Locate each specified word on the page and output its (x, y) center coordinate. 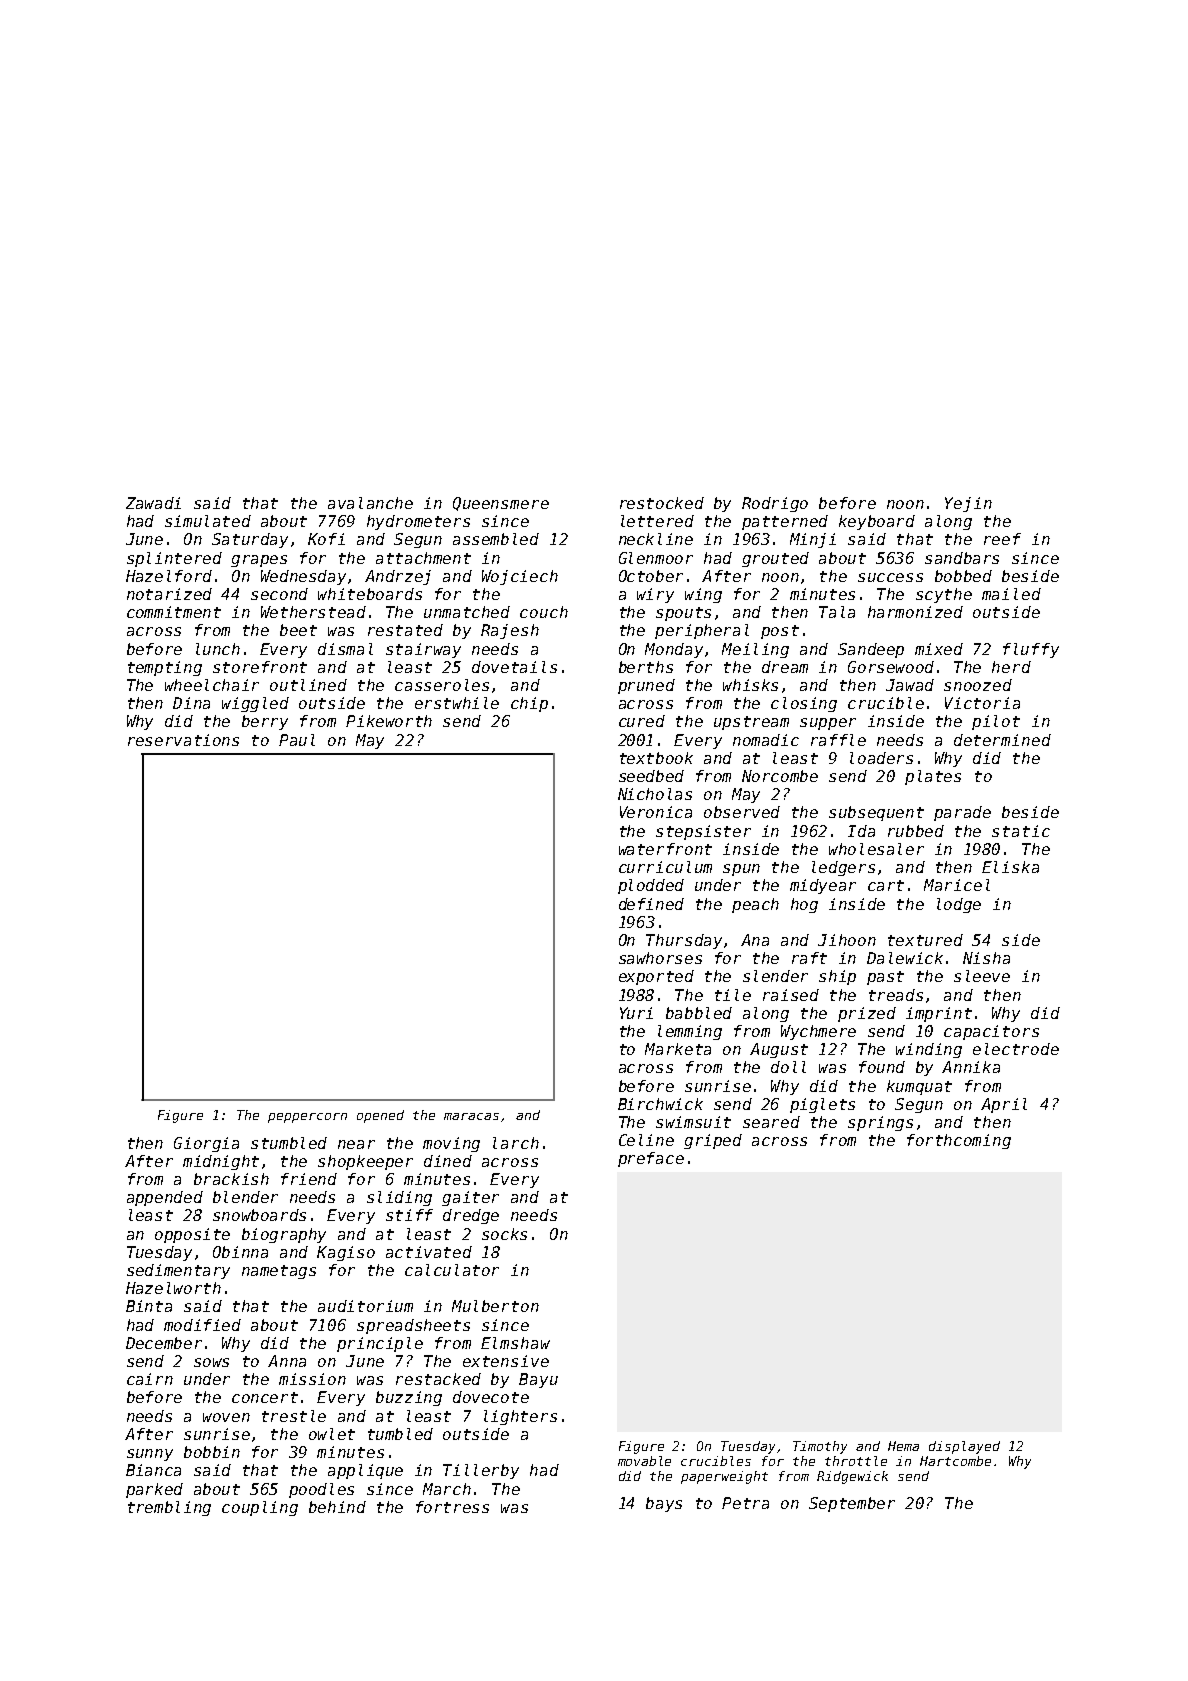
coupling (260, 1508)
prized (867, 1014)
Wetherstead (313, 612)
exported (656, 977)
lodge (959, 905)
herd (1011, 667)
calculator (452, 1270)
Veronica (656, 812)
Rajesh (510, 631)
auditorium (365, 1306)
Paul (297, 740)
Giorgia (206, 1144)
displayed (964, 1447)
